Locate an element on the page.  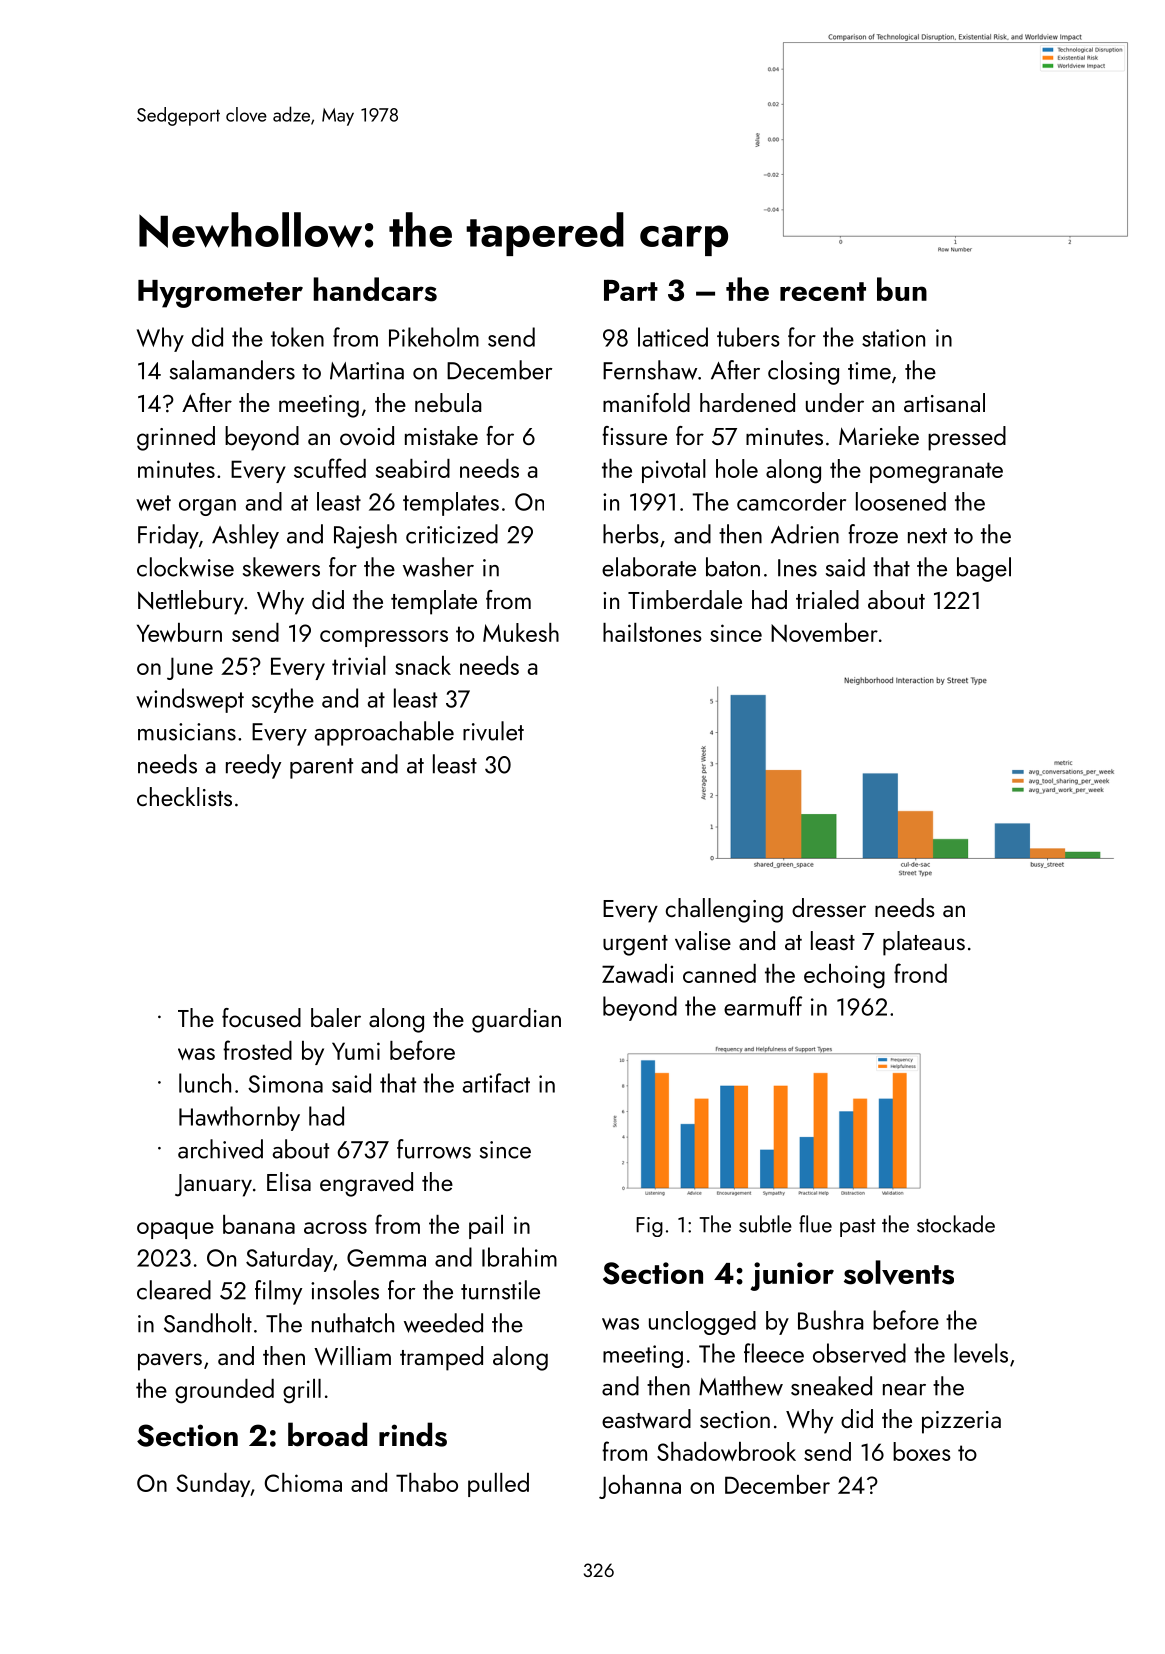
hailstones is located at coordinates (652, 632).
